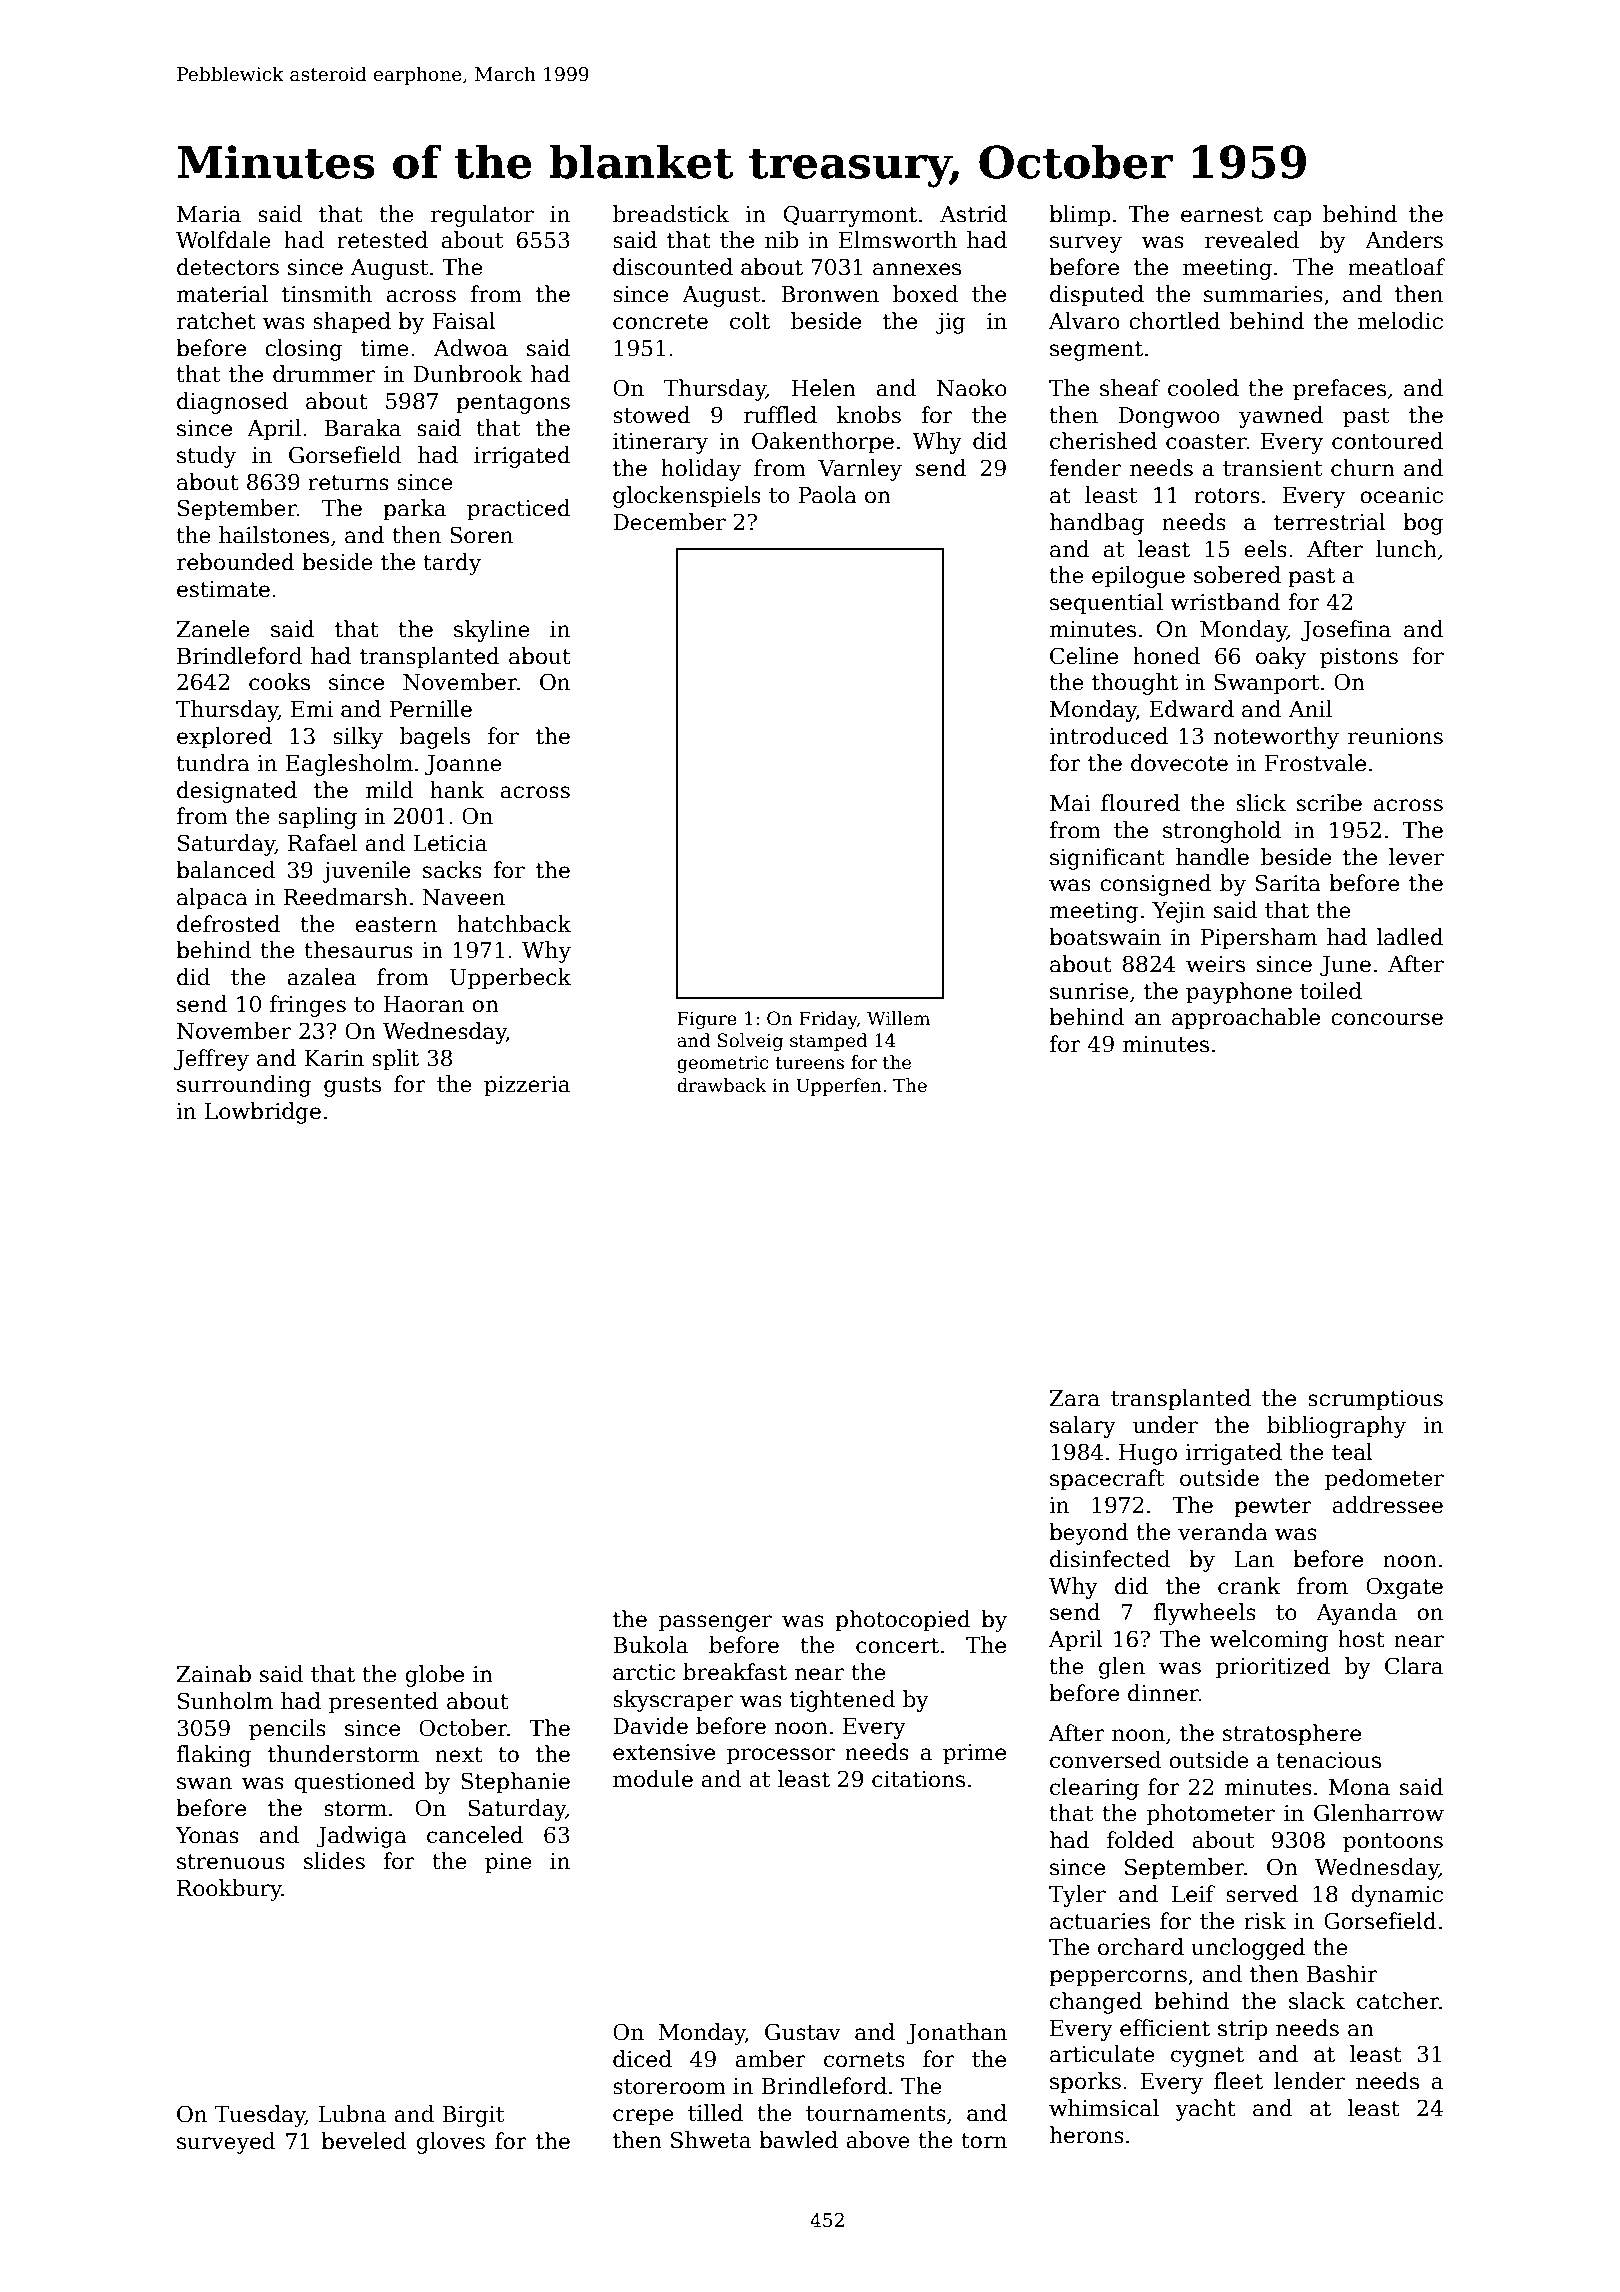  What do you see at coordinates (327, 294) in the page?
I see `tinsmith` at bounding box center [327, 294].
